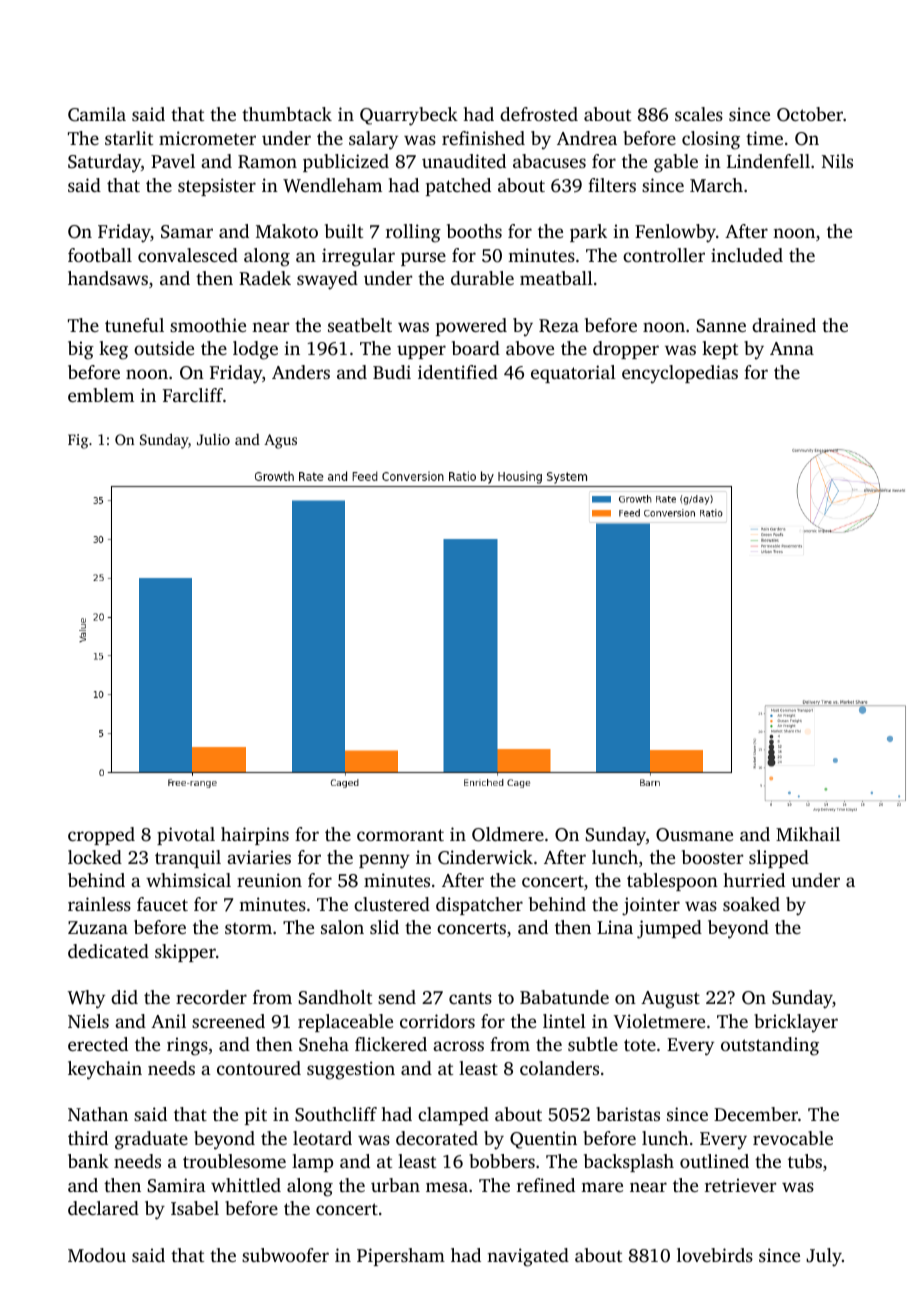  Describe the element at coordinates (409, 116) in the document. I see `Quarrybeck` at that location.
